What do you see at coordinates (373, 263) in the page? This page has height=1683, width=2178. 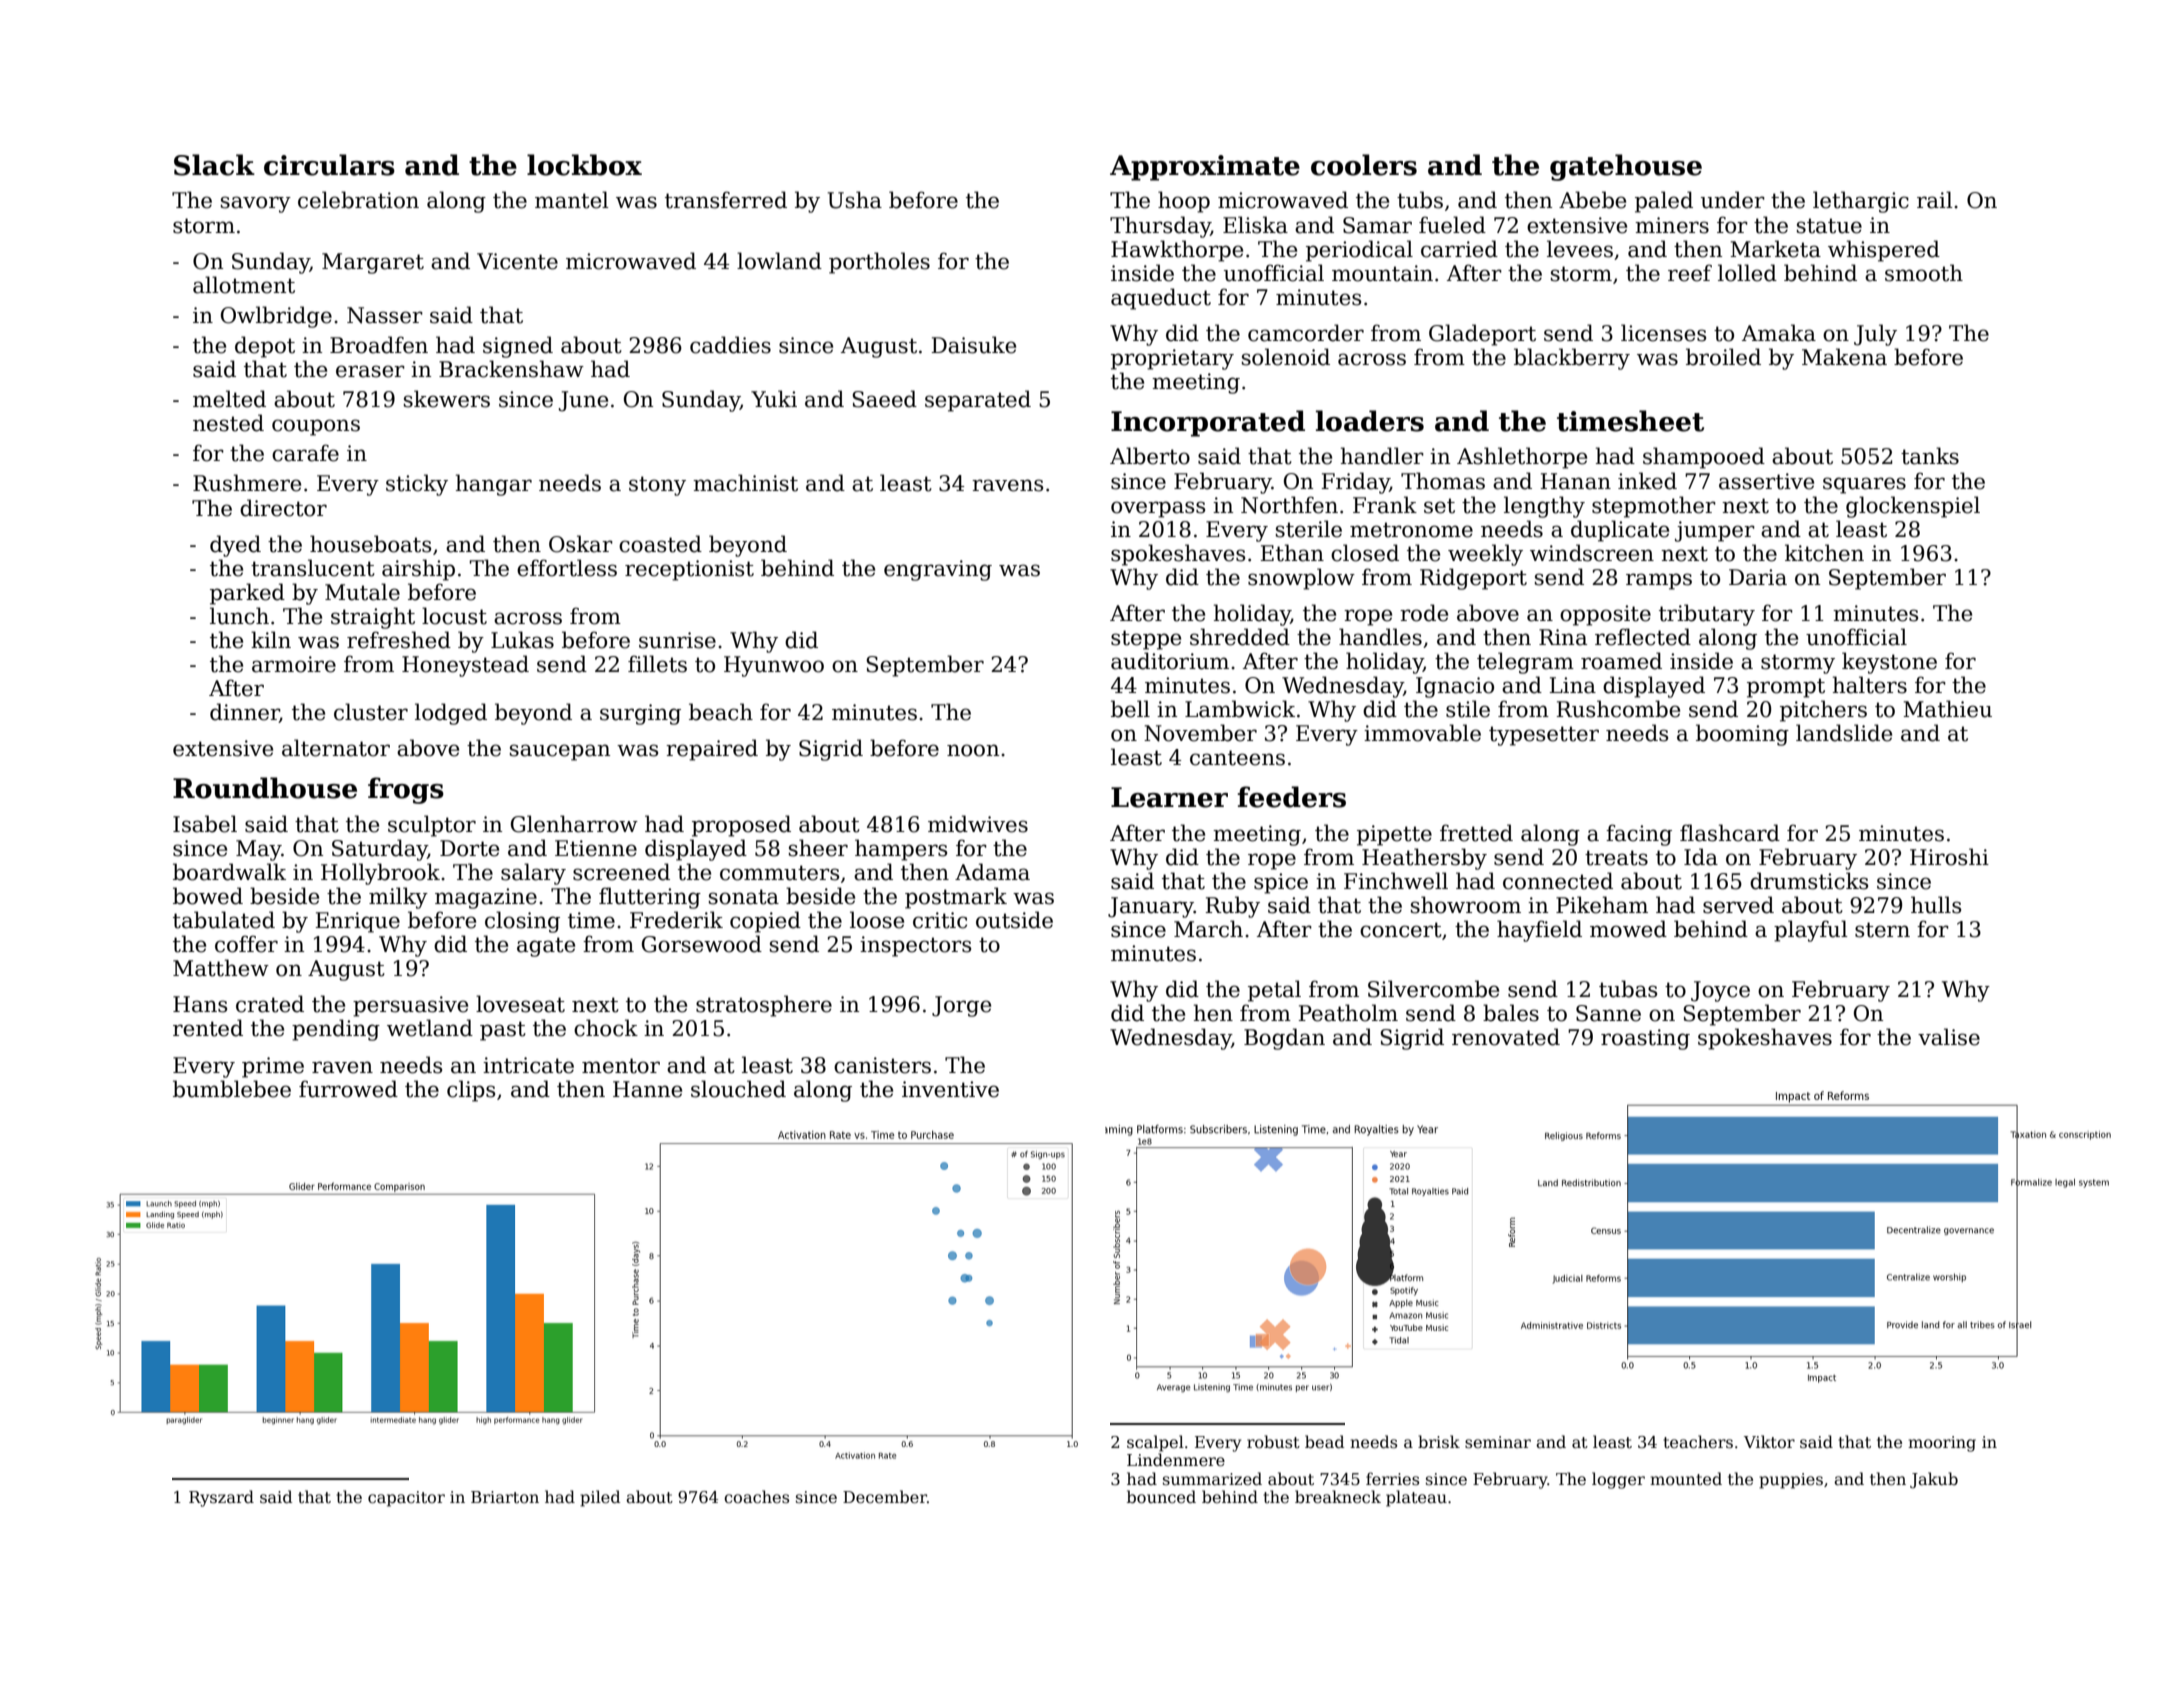 I see `Margaret` at bounding box center [373, 263].
